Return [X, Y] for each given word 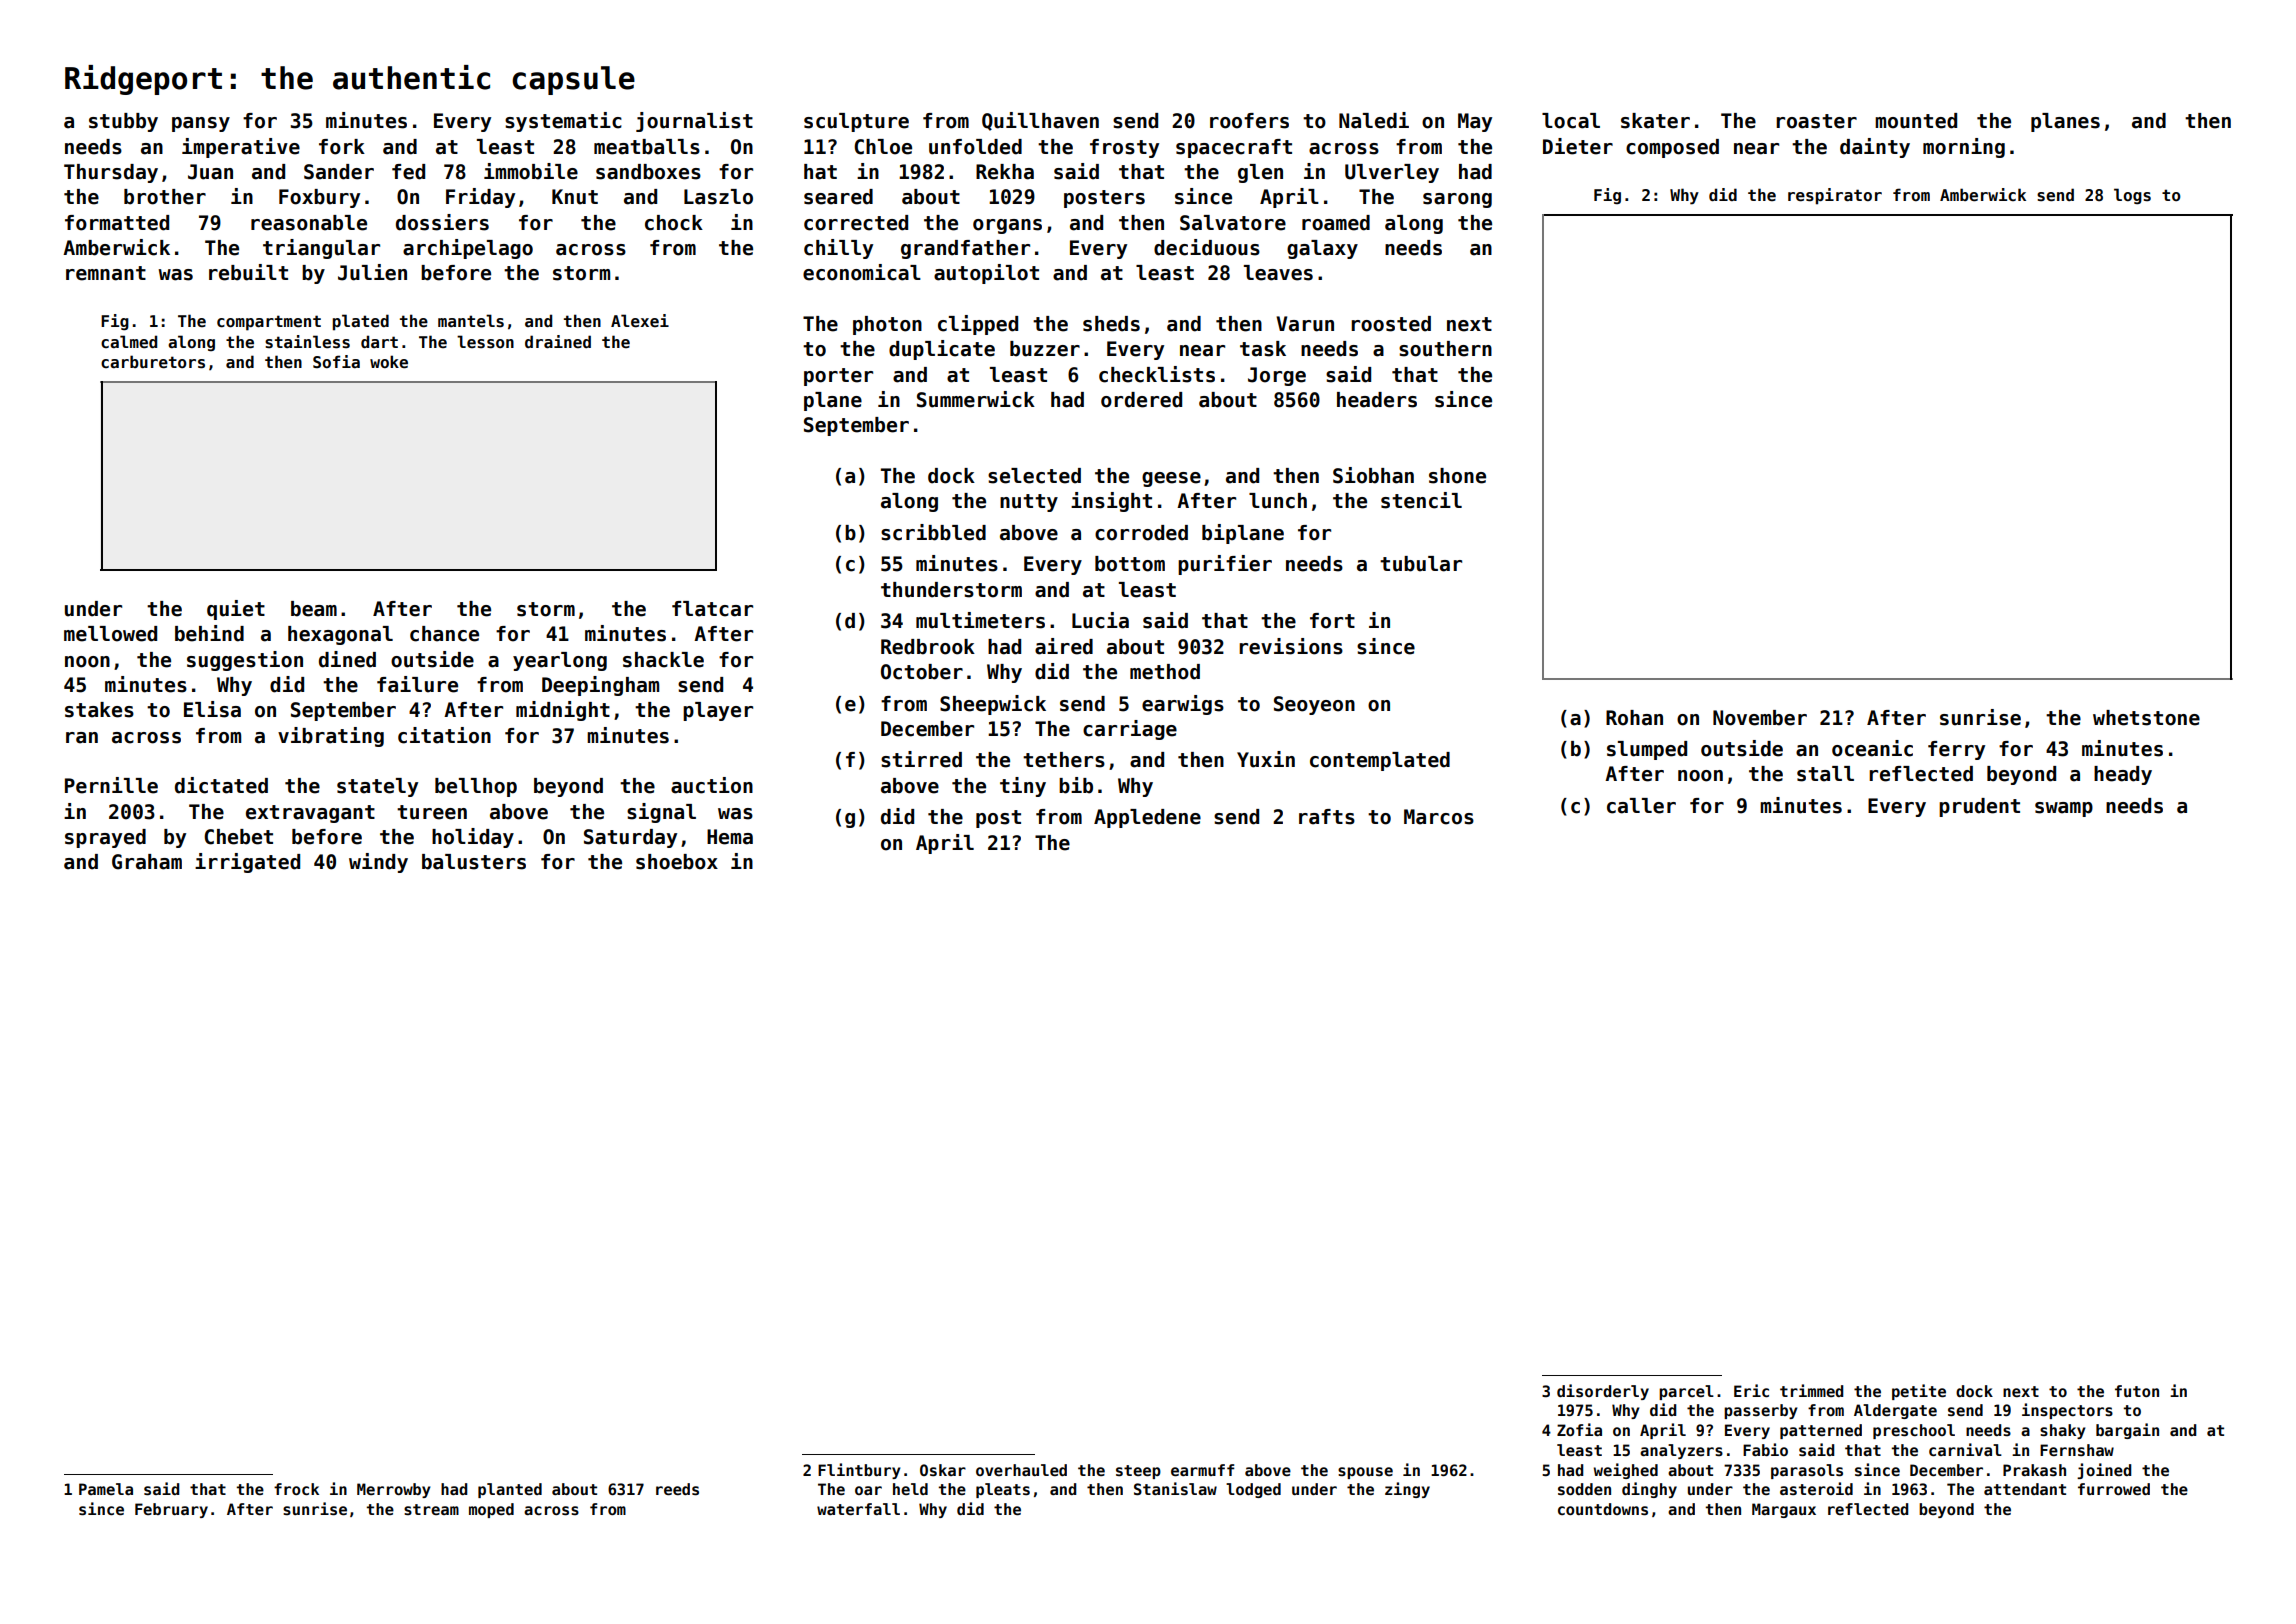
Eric [1751, 1390]
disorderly [1603, 1392]
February [171, 1510]
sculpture [856, 122]
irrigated [247, 863]
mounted [1916, 121]
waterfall [858, 1509]
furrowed [2114, 1489]
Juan [210, 172]
